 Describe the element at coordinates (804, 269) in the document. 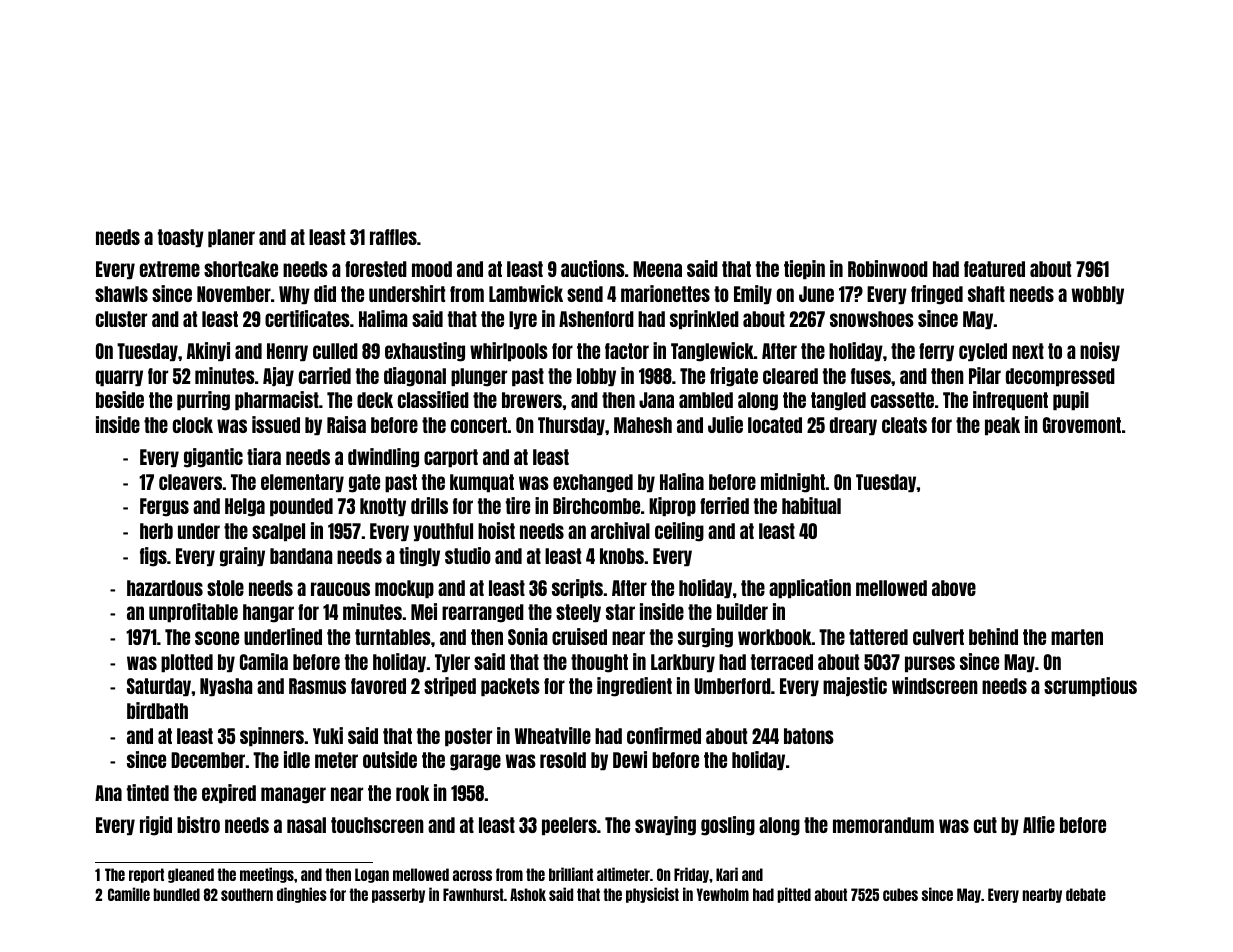

I see `tiepin` at that location.
